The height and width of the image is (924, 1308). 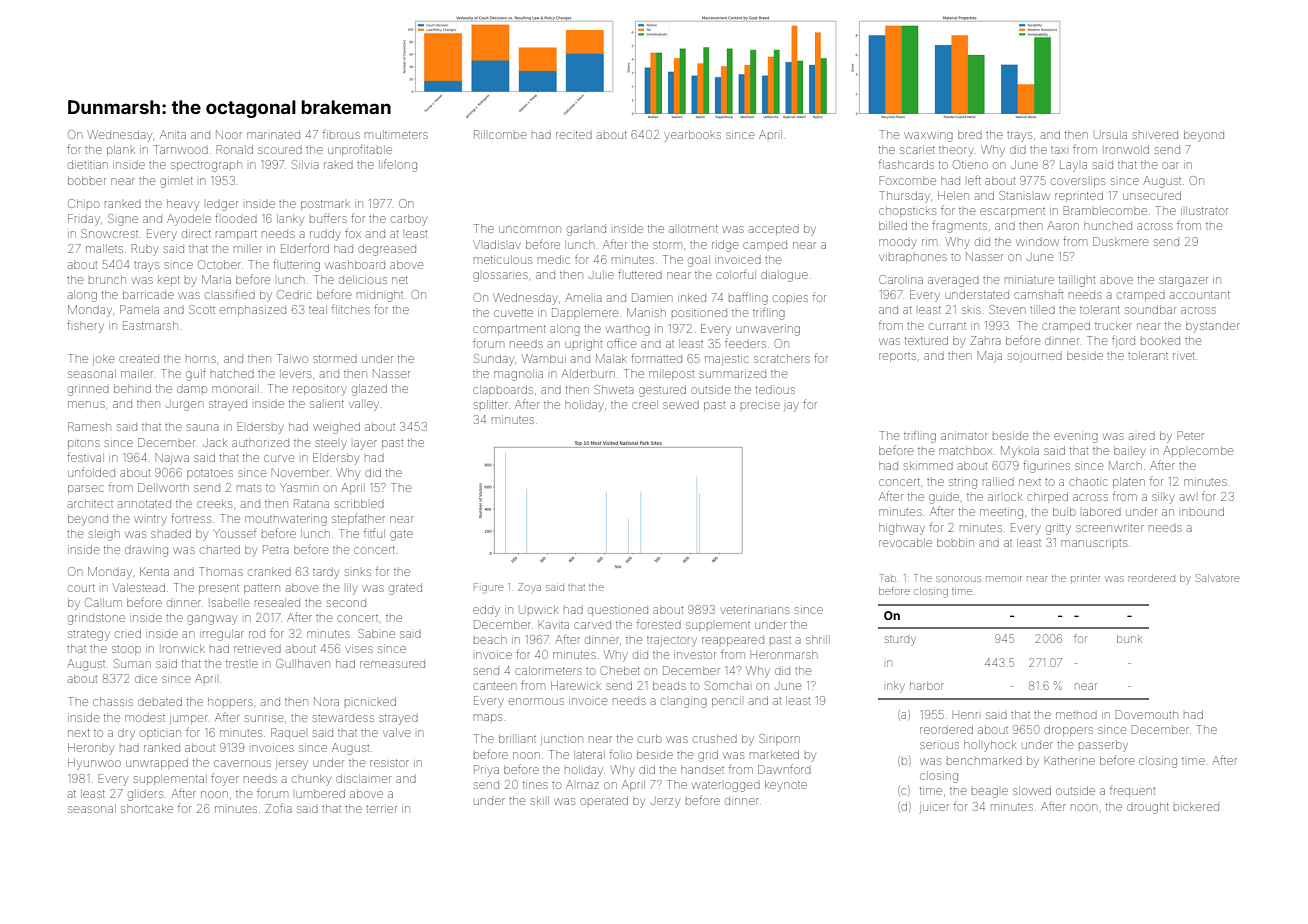 I want to click on Ronald, so click(x=235, y=149).
